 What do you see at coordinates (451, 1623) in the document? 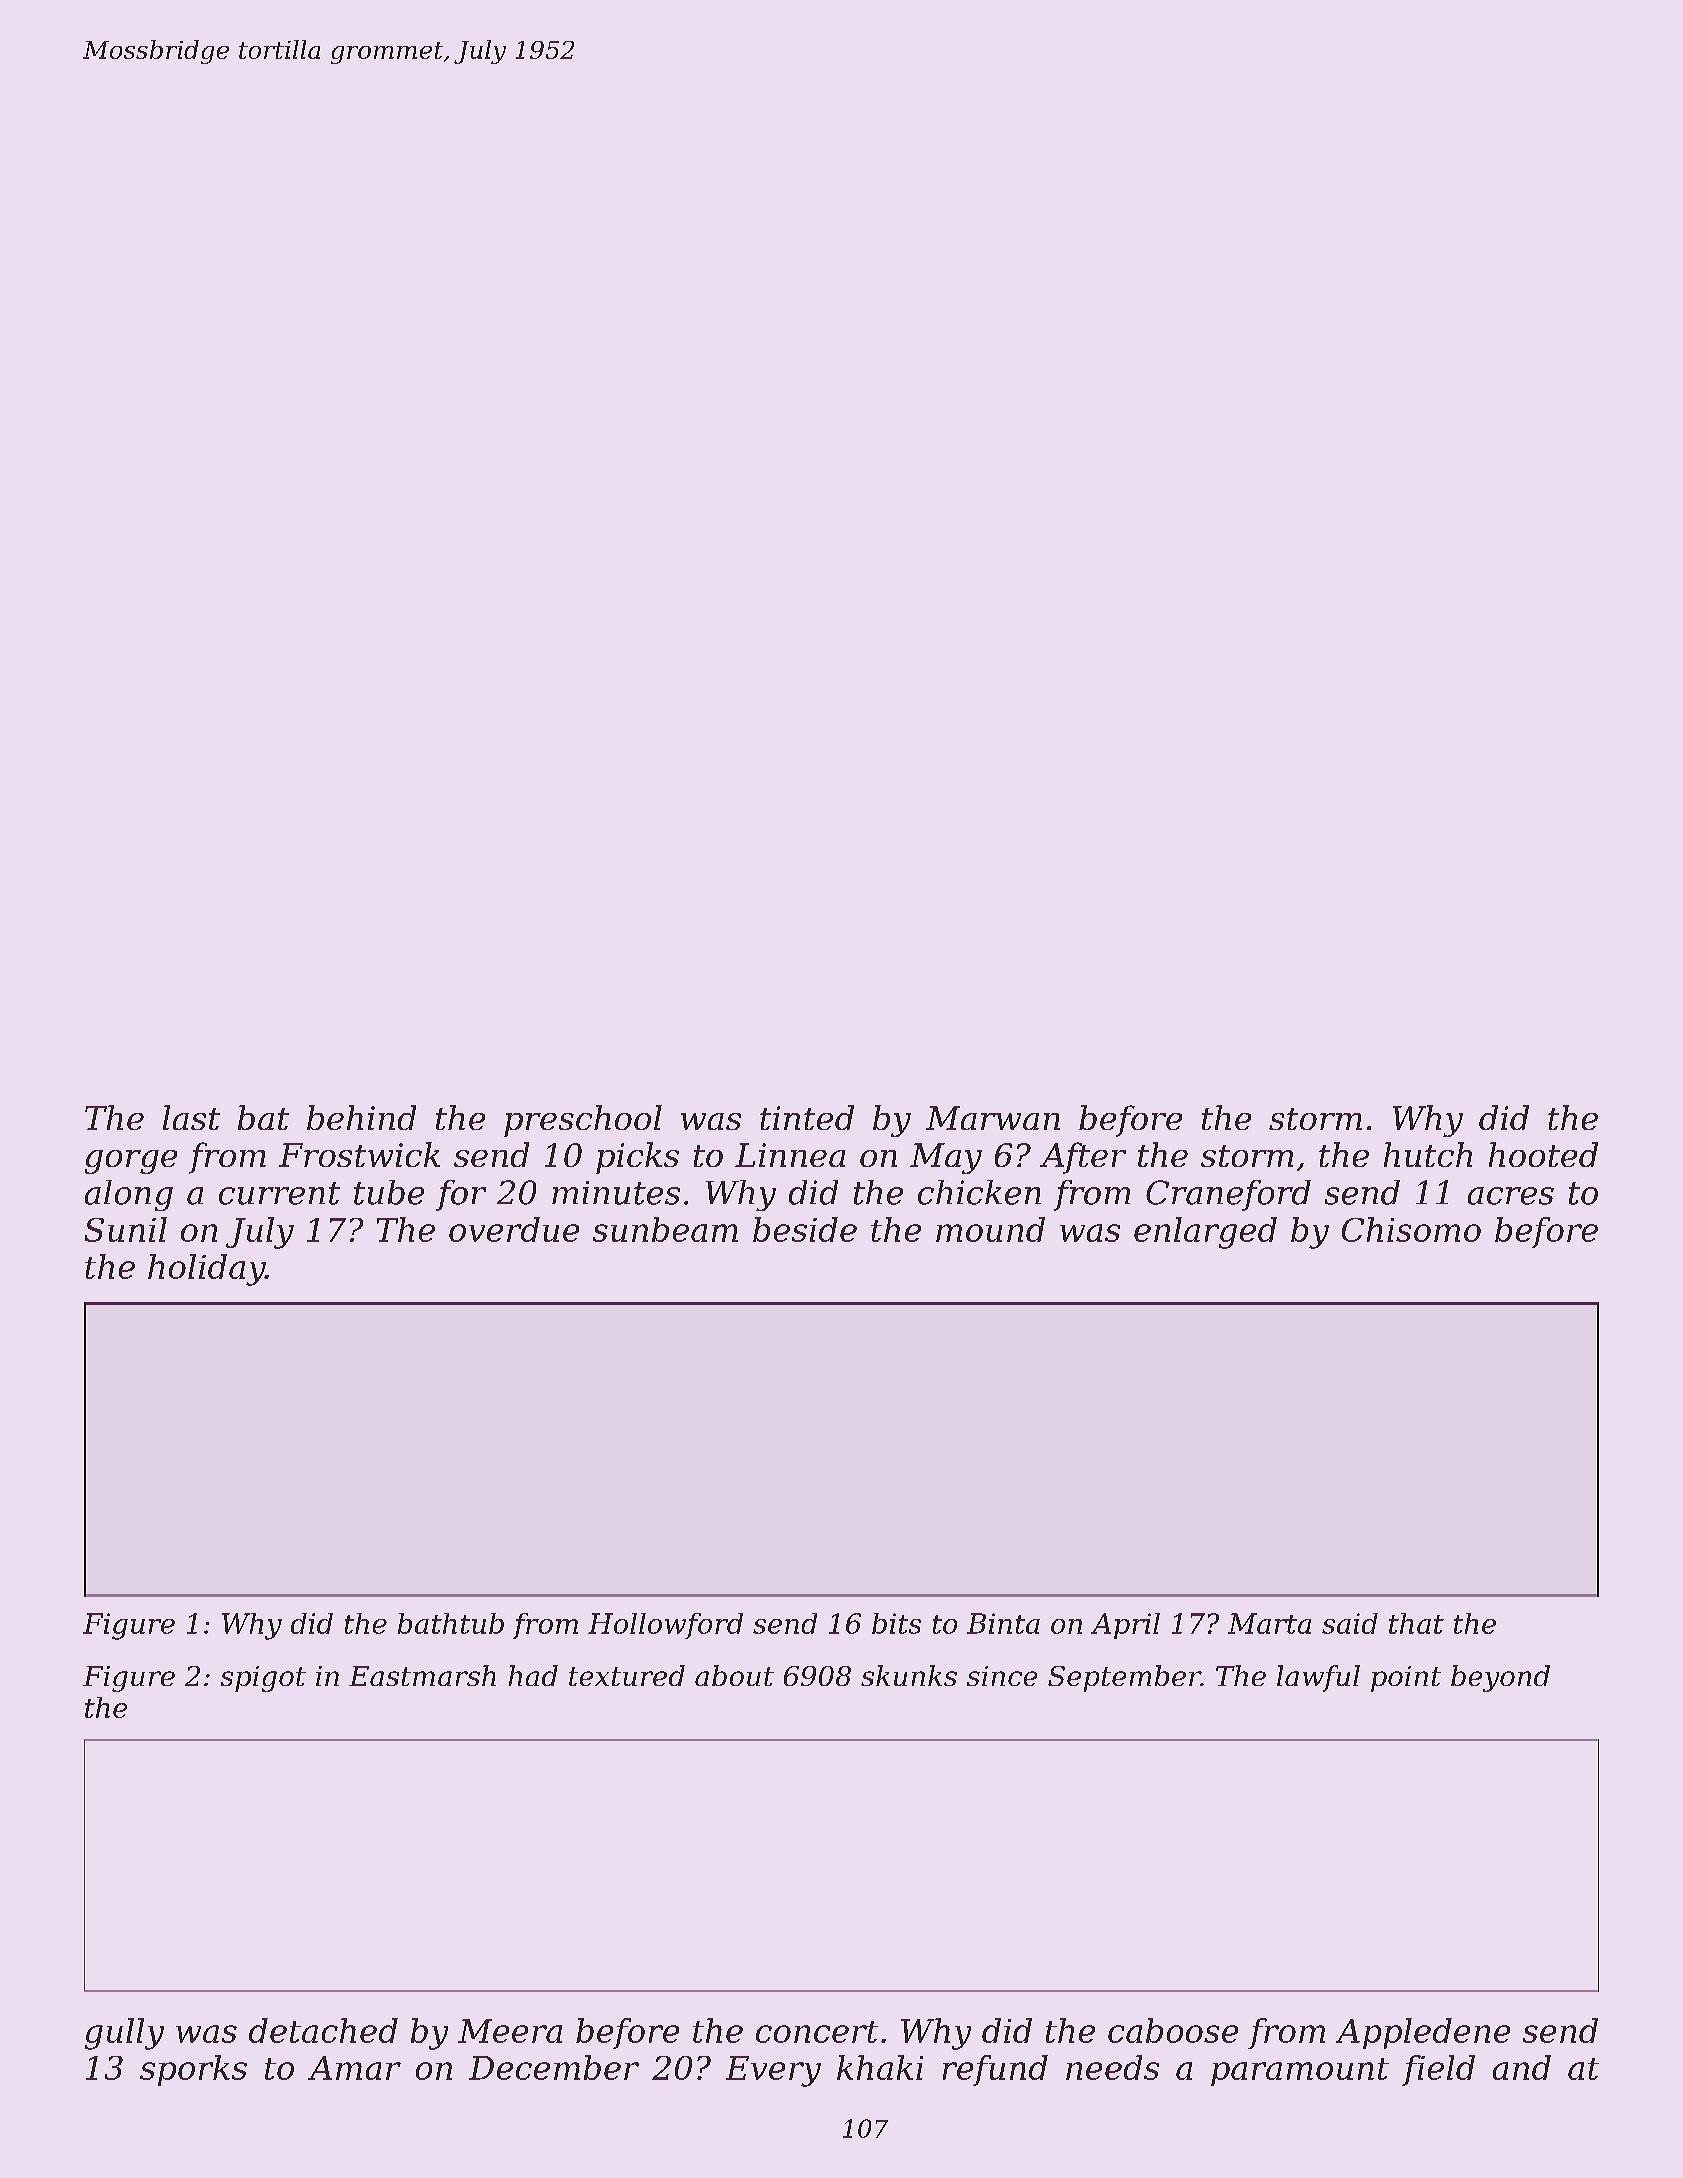
I see `bathtub` at bounding box center [451, 1623].
